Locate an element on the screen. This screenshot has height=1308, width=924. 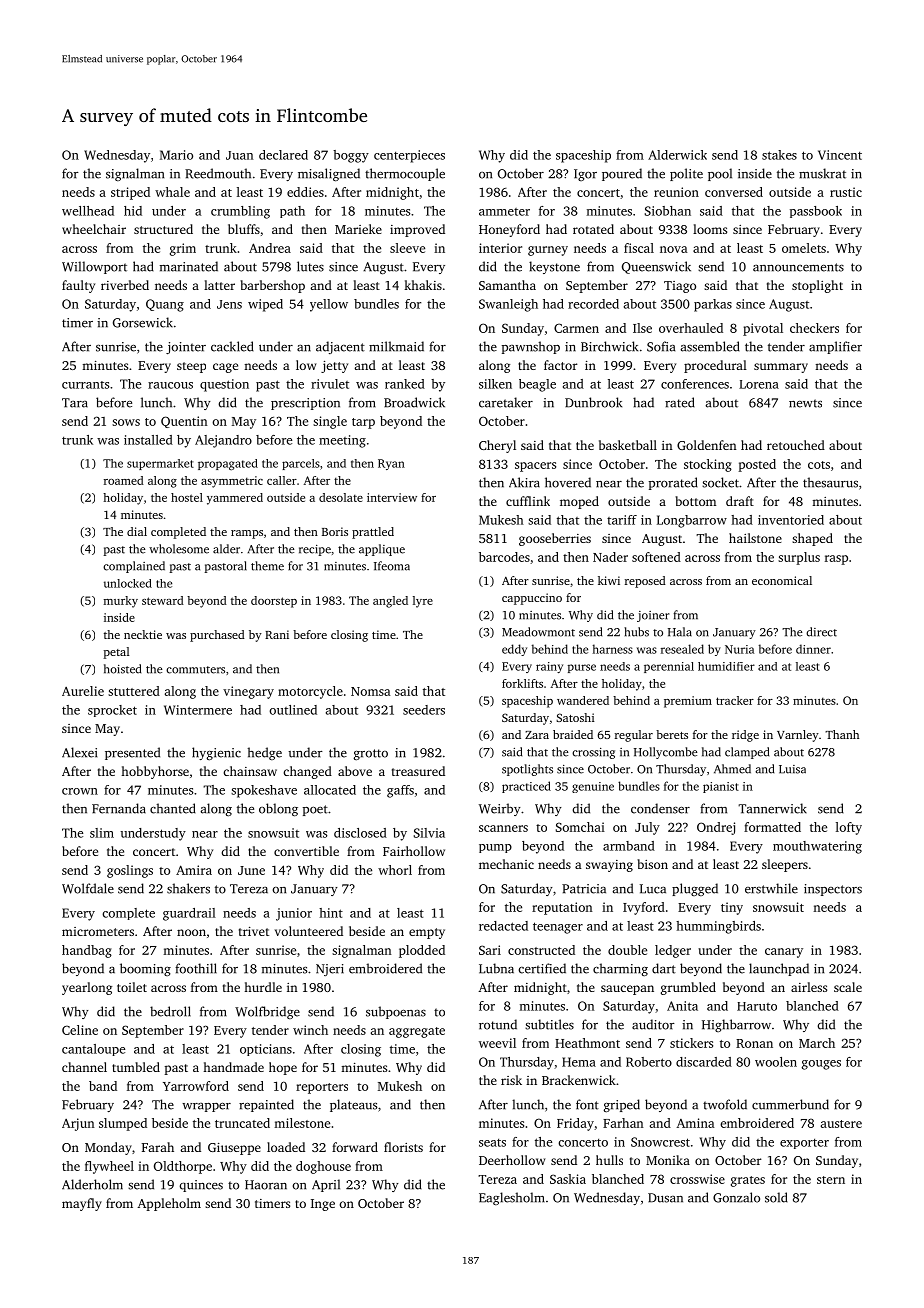
Deerhollow is located at coordinates (512, 1160).
